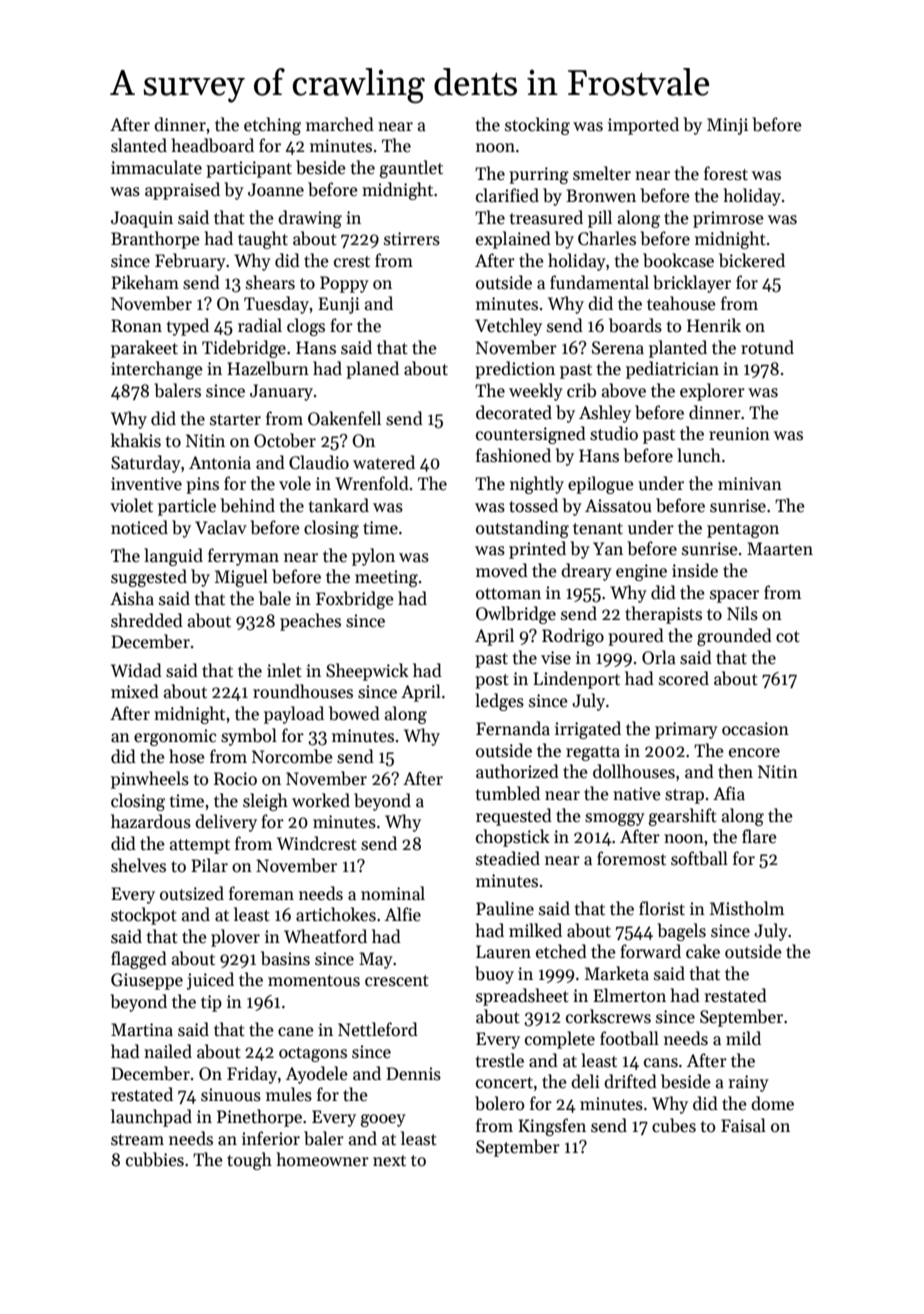 The image size is (924, 1314). What do you see at coordinates (139, 145) in the screenshot?
I see `slanted` at bounding box center [139, 145].
